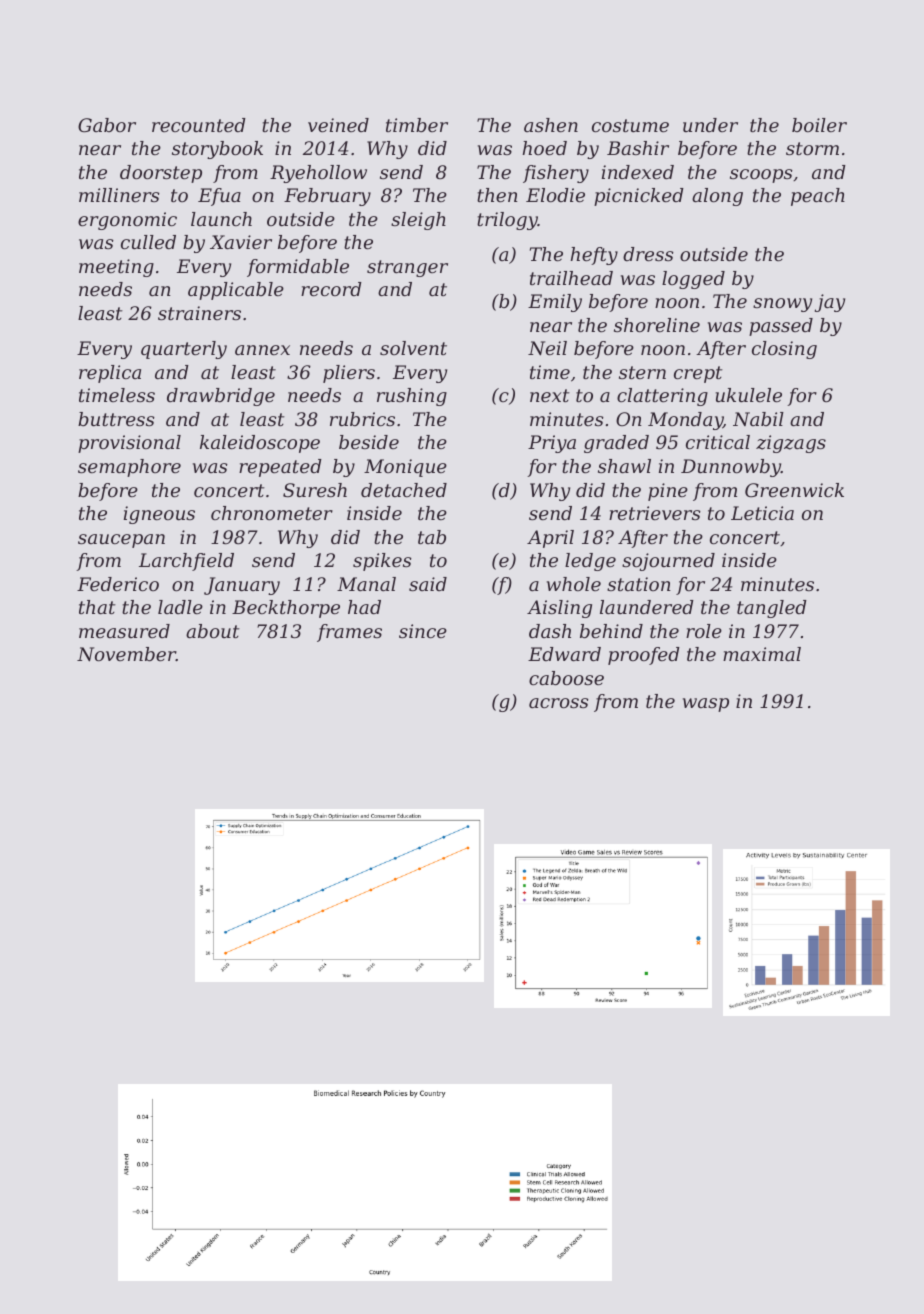 The height and width of the document is (1314, 924). Describe the element at coordinates (184, 350) in the document. I see `quarterly` at that location.
